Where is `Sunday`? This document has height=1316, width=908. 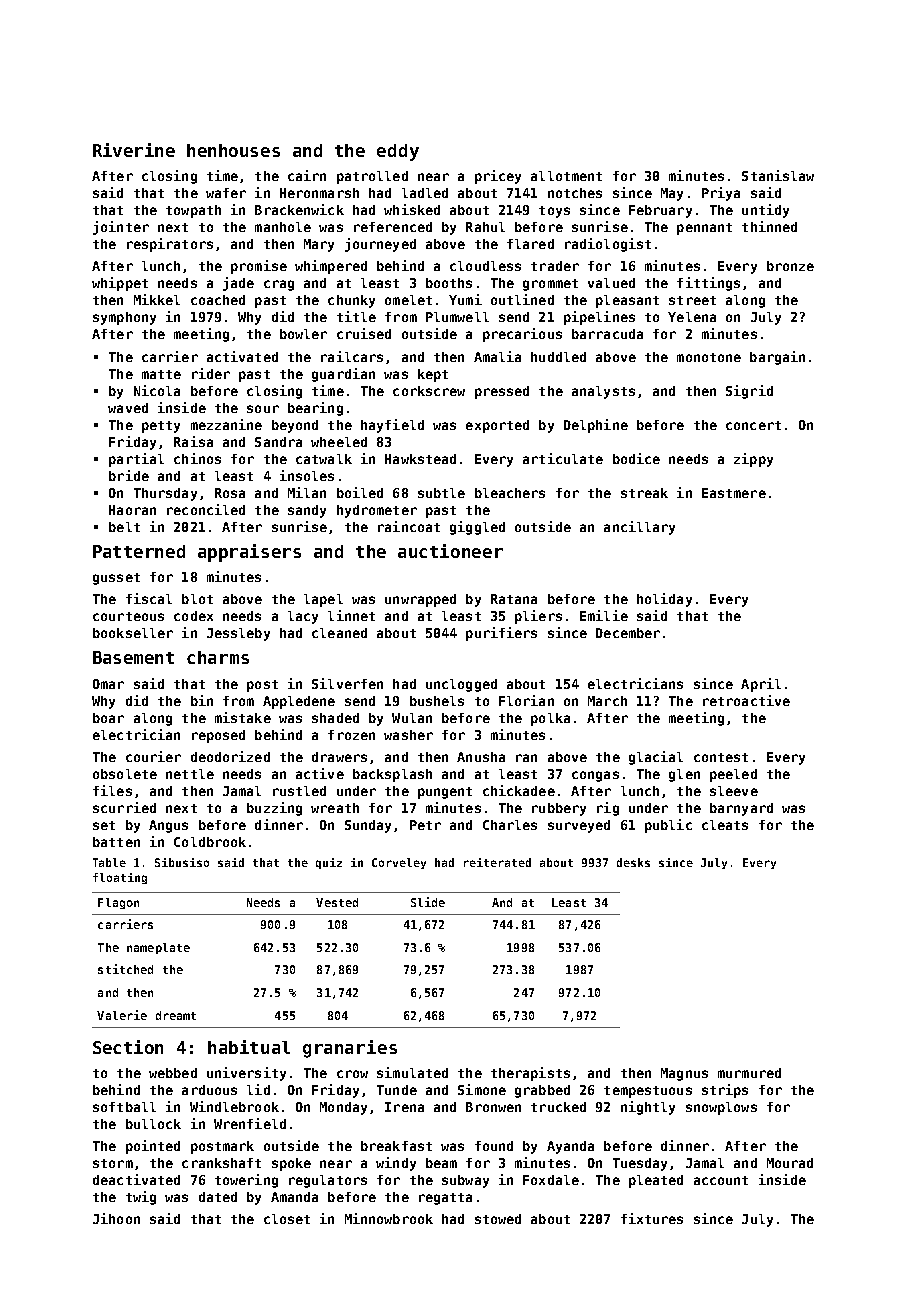 Sunday is located at coordinates (368, 826).
